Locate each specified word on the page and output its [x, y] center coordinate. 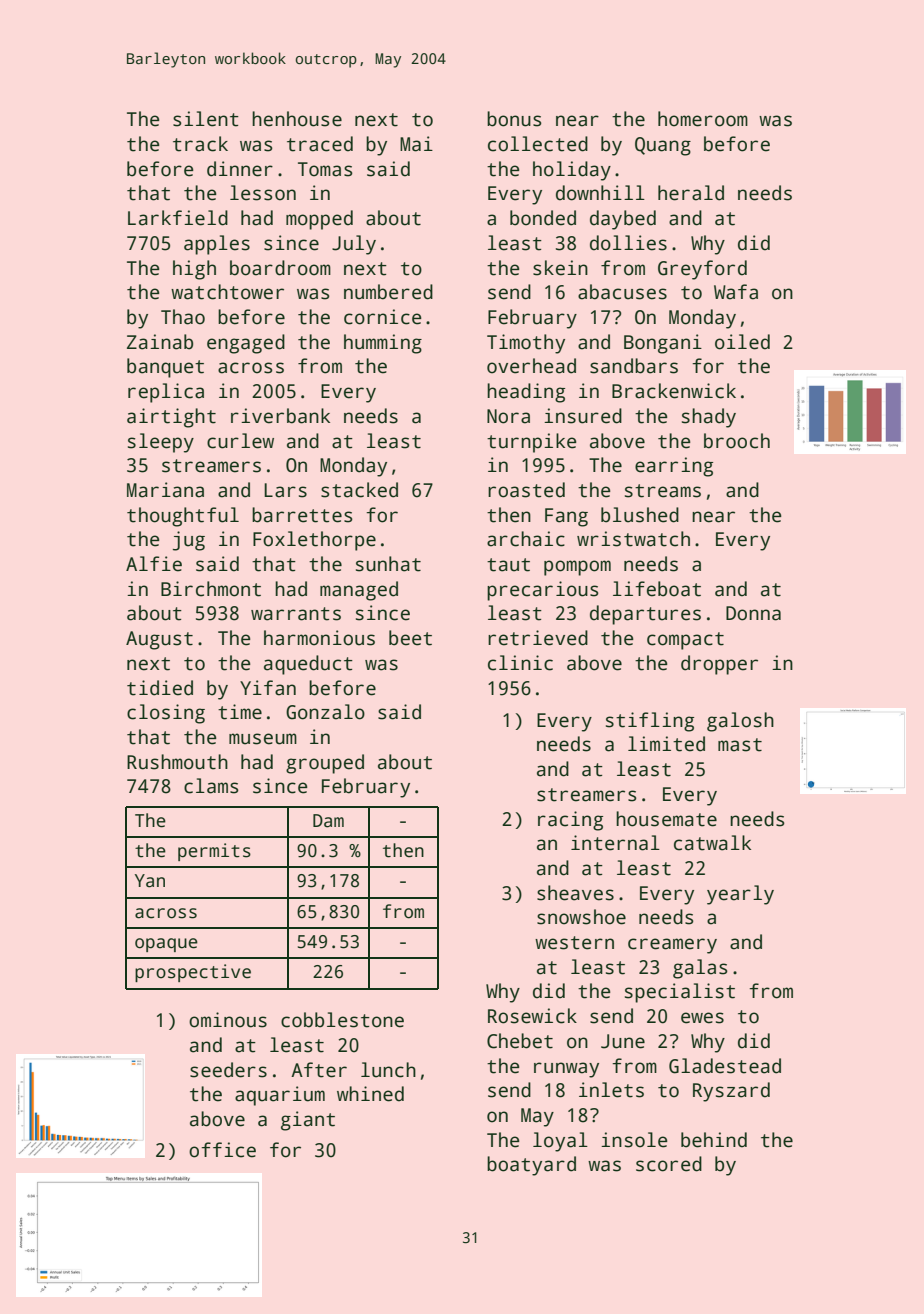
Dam [328, 821]
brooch [737, 441]
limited [666, 744]
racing [570, 821]
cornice [383, 317]
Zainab [160, 342]
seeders [228, 1070]
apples [217, 245]
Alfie [154, 564]
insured [583, 416]
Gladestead [725, 1066]
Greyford [702, 270]
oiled [742, 342]
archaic [526, 539]
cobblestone [342, 1020]
